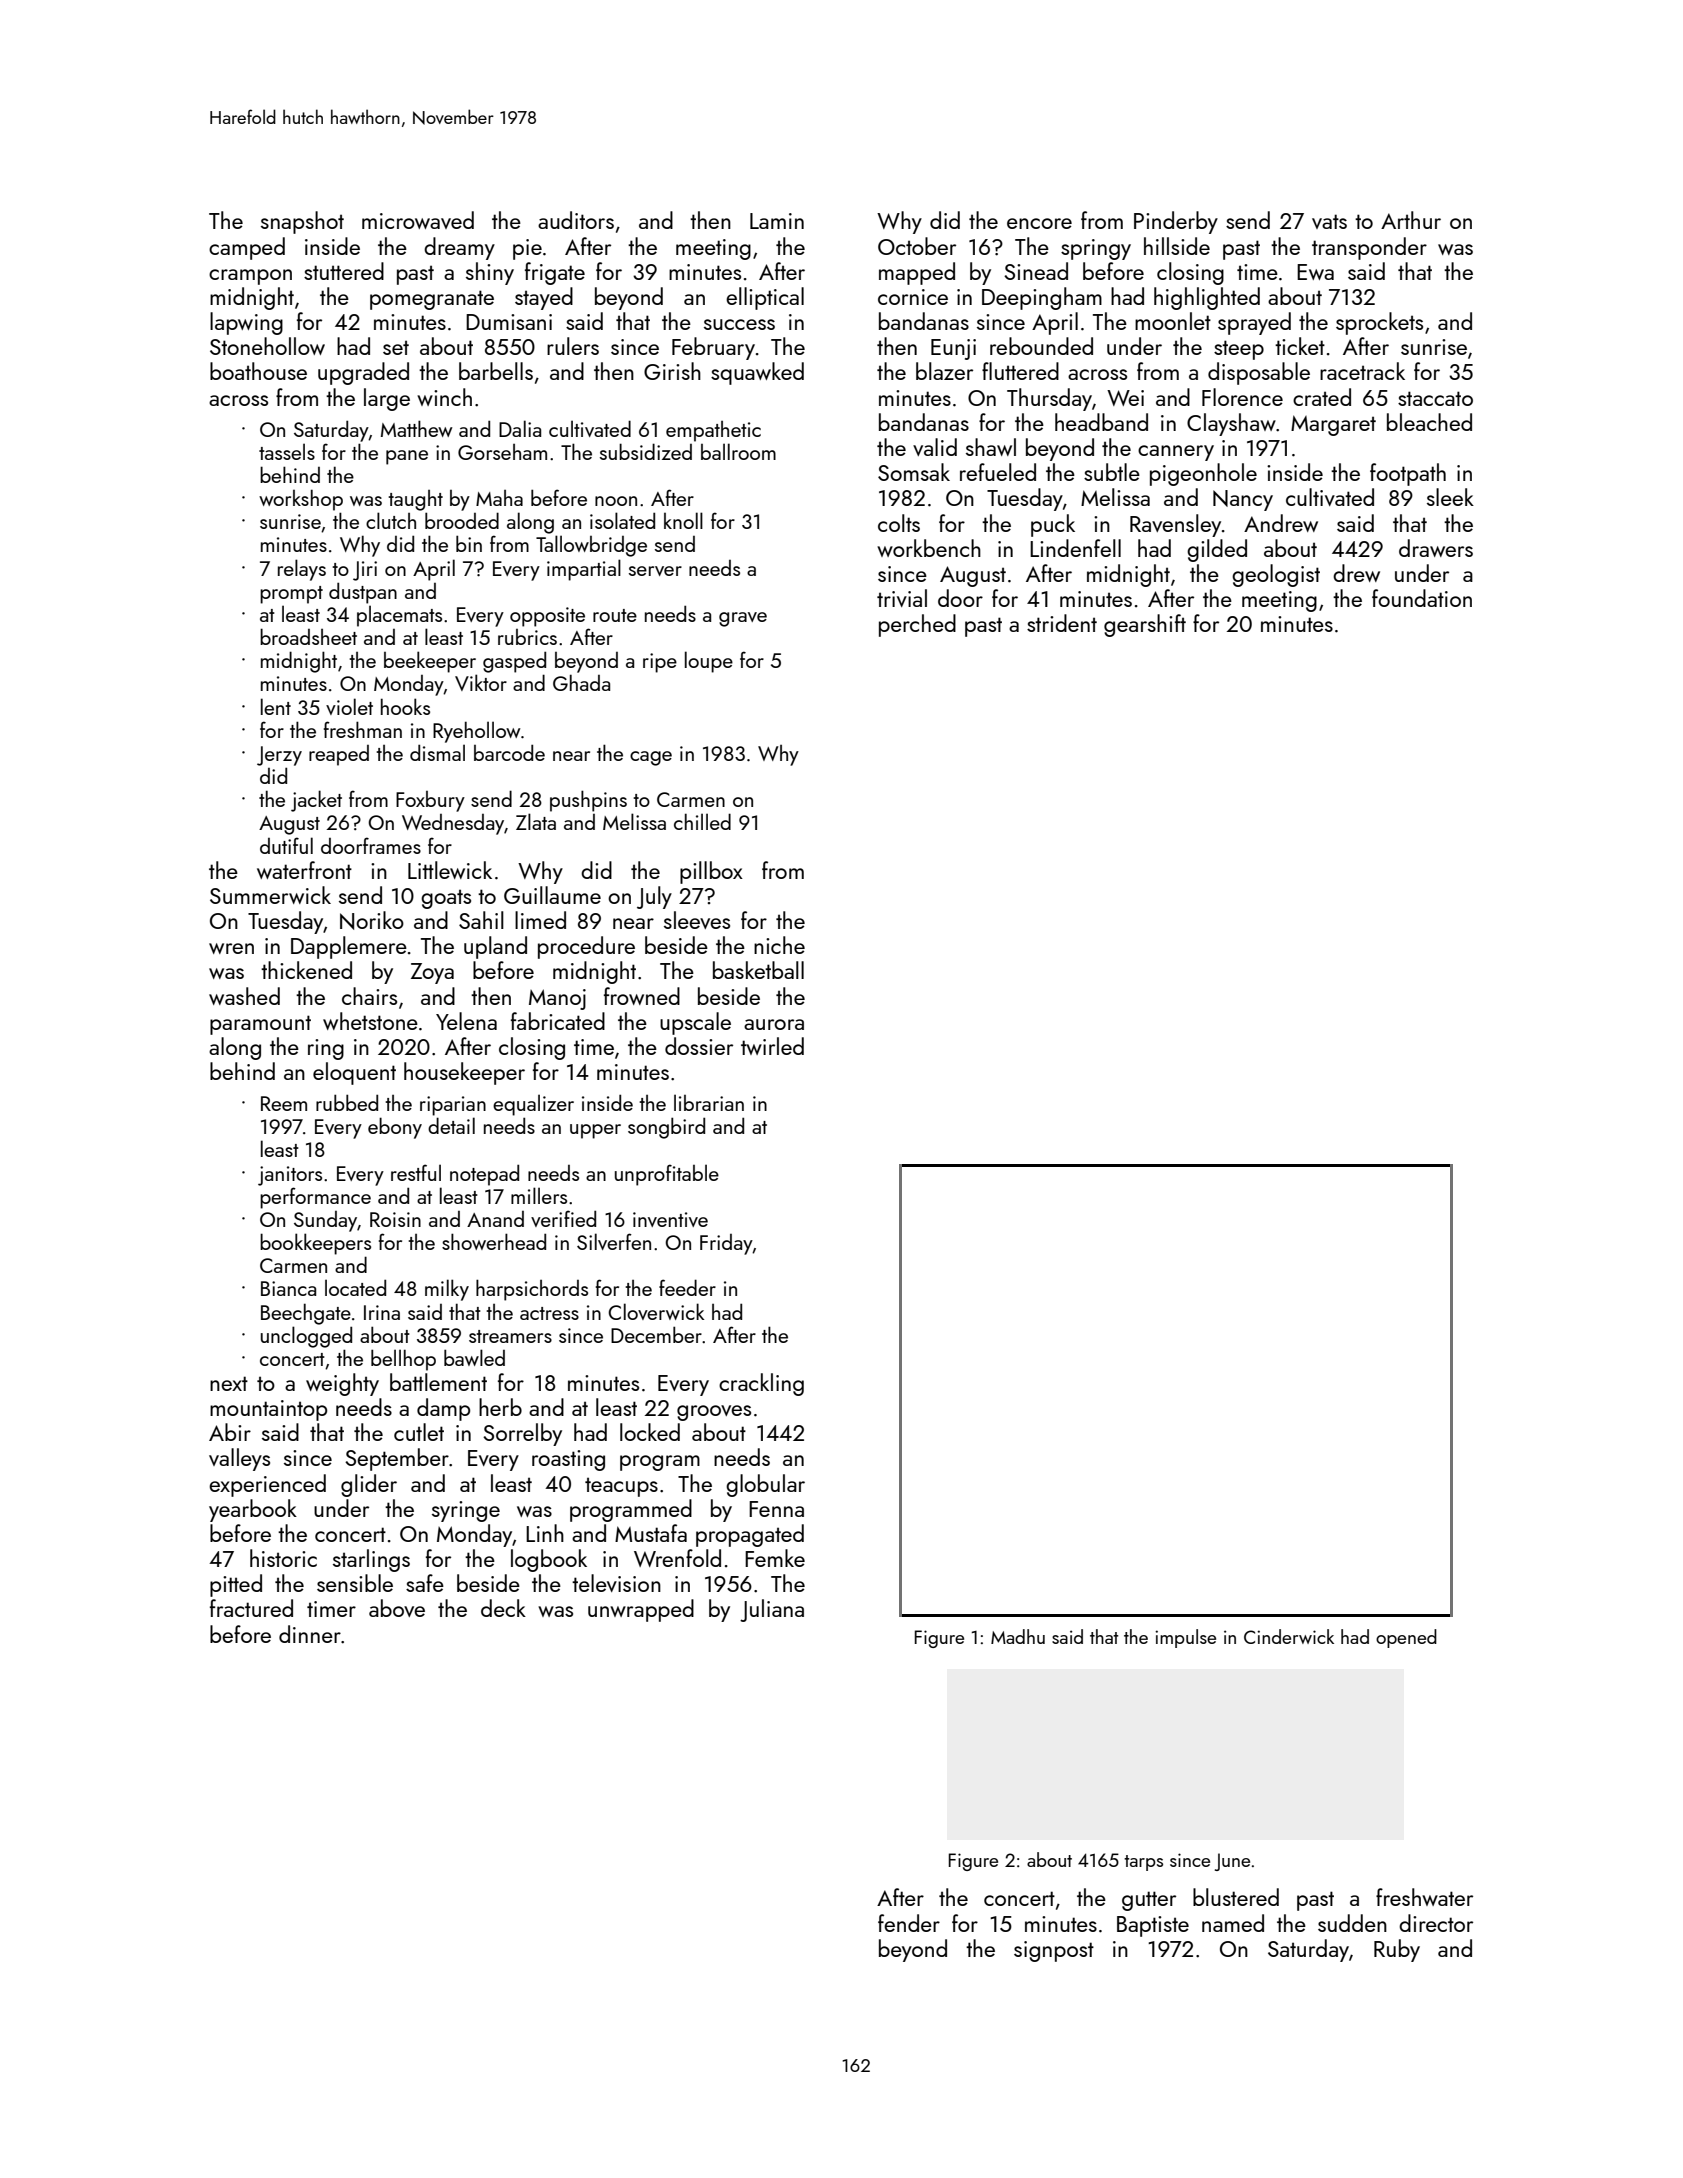 The height and width of the screenshot is (2178, 1683). I want to click on Juliana, so click(772, 1610).
